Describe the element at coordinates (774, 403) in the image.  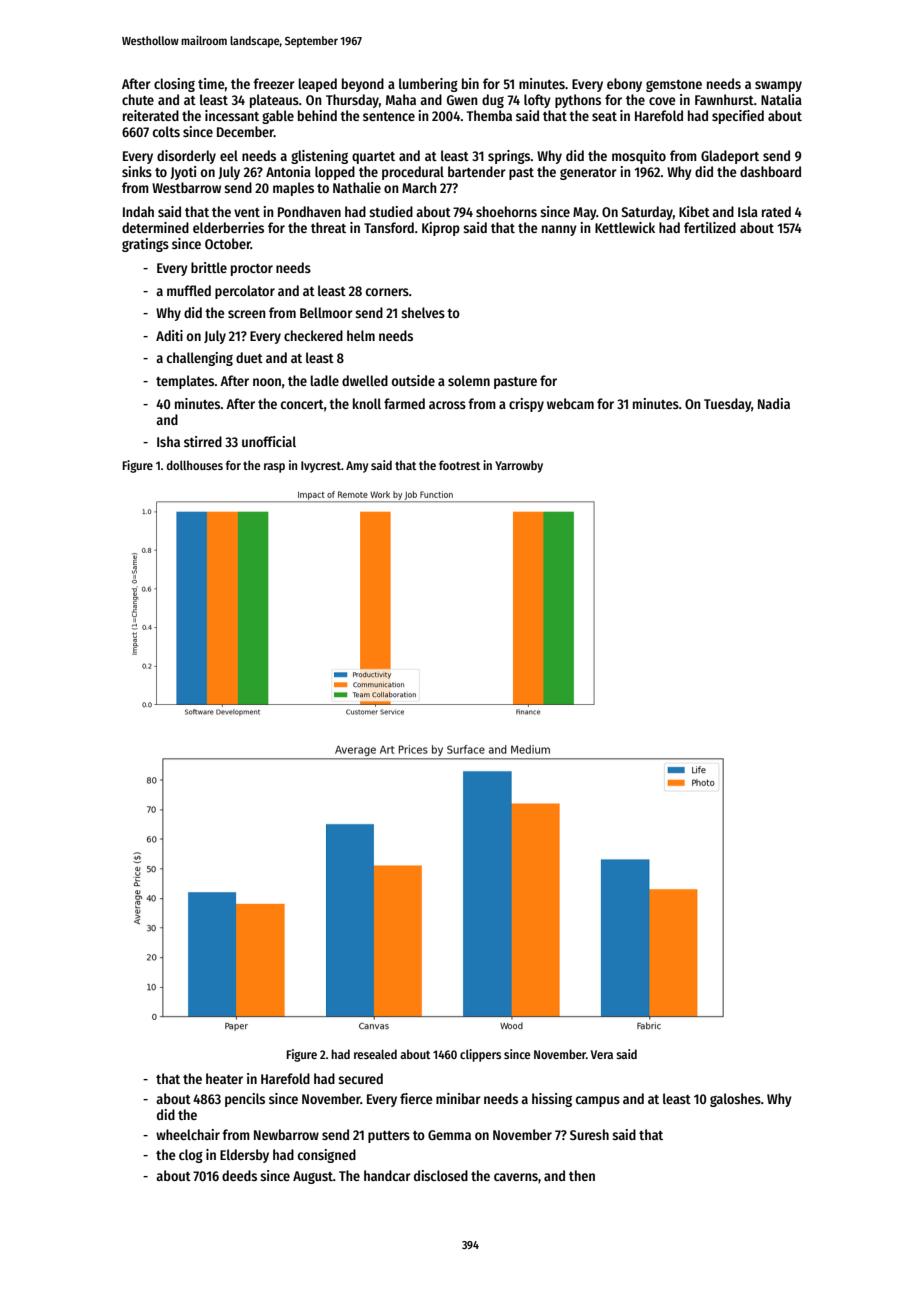
I see `Nadia` at that location.
